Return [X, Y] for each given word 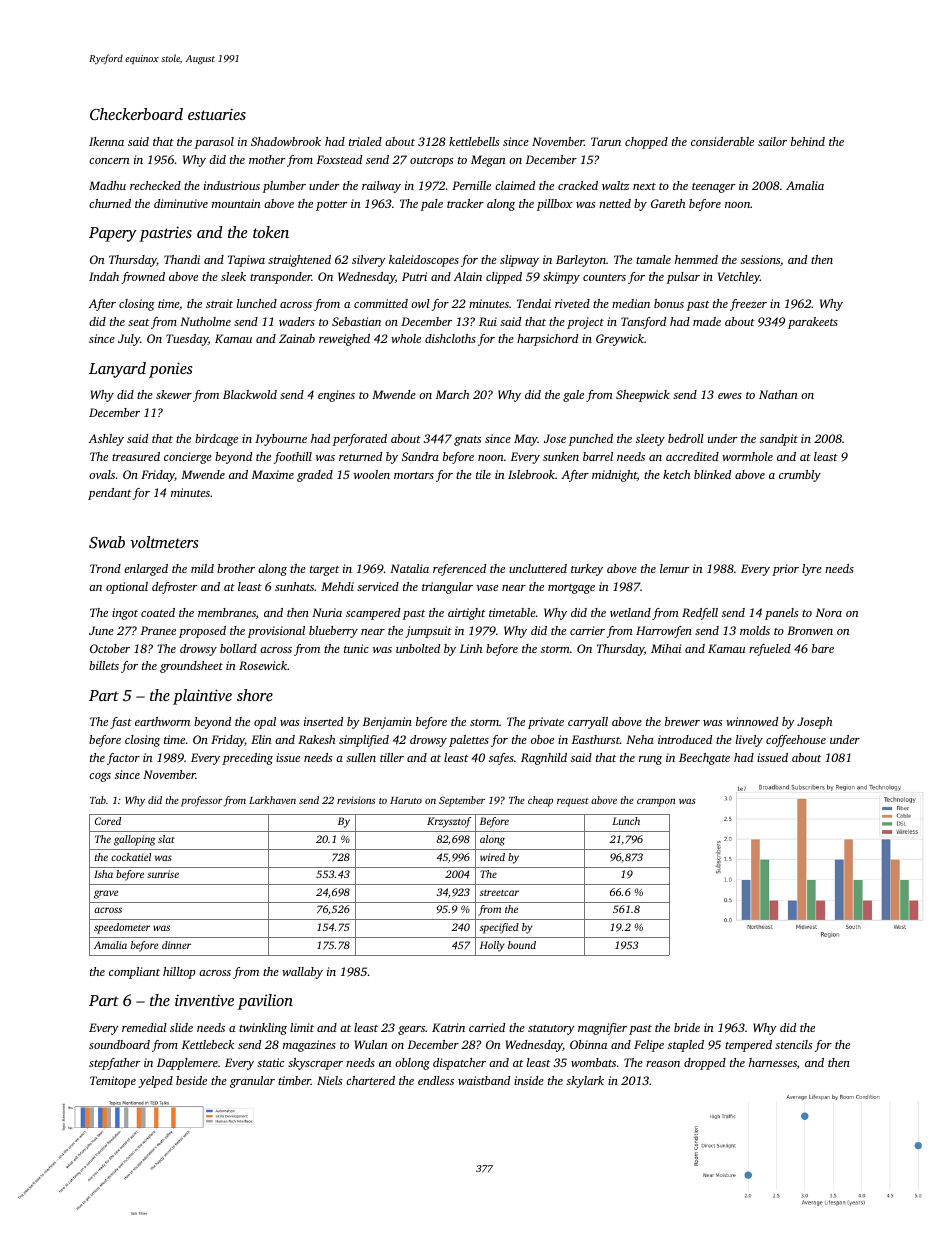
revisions [356, 800]
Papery [113, 234]
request [573, 802]
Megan [488, 161]
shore [255, 695]
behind [808, 141]
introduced [685, 739]
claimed [515, 185]
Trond [105, 568]
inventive [204, 1000]
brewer [682, 721]
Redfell [700, 614]
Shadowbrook [286, 141]
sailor [772, 141]
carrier [587, 630]
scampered [373, 614]
